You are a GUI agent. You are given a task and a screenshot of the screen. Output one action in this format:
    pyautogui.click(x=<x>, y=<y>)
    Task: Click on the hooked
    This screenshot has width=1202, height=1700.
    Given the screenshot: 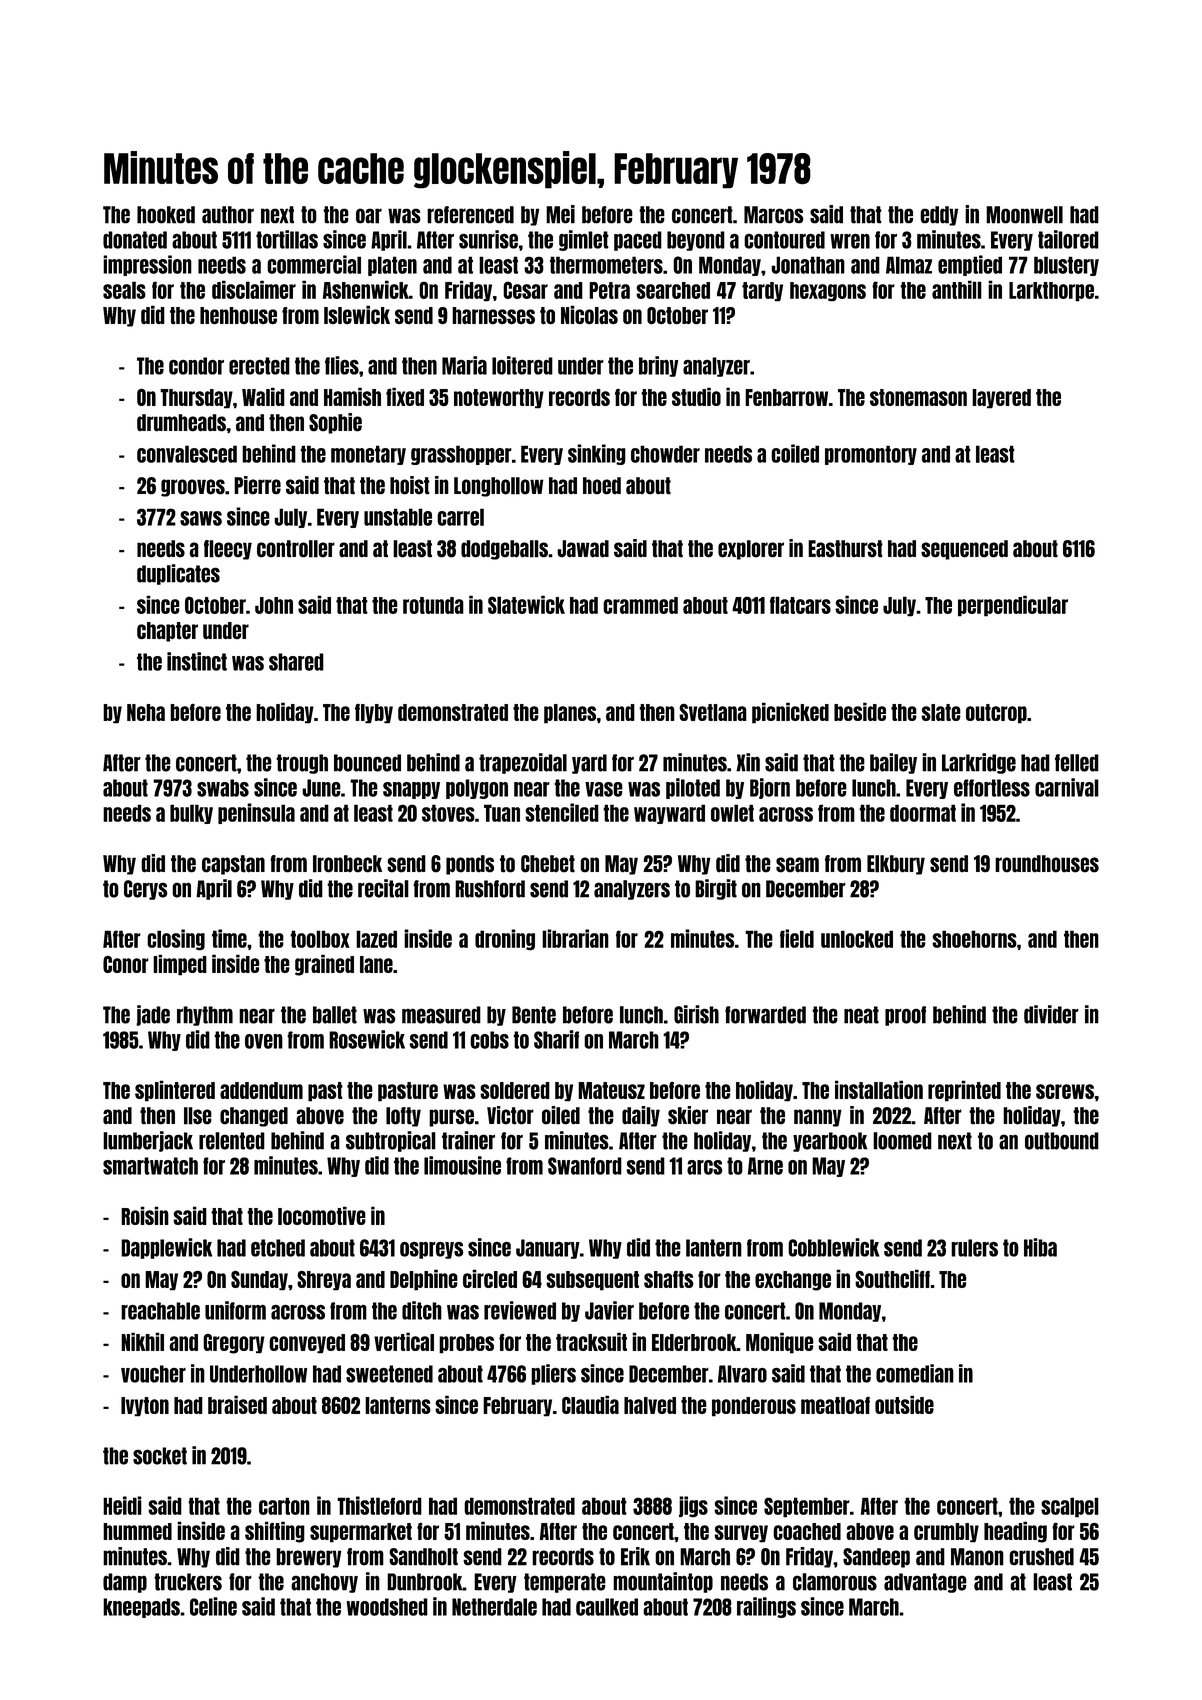 What is the action you would take?
    pyautogui.click(x=166, y=215)
